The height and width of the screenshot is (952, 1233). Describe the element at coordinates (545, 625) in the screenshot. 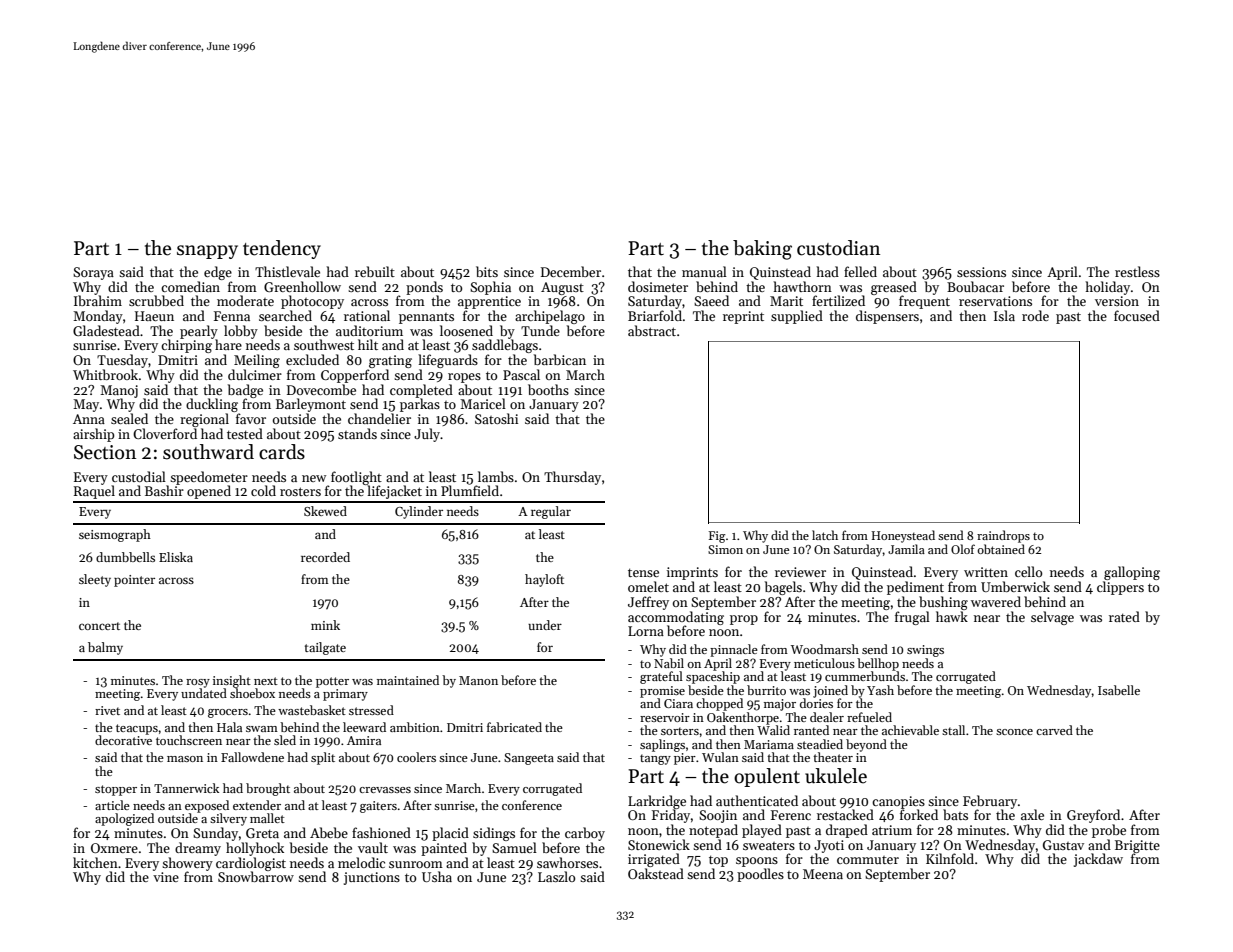

I see `under` at that location.
